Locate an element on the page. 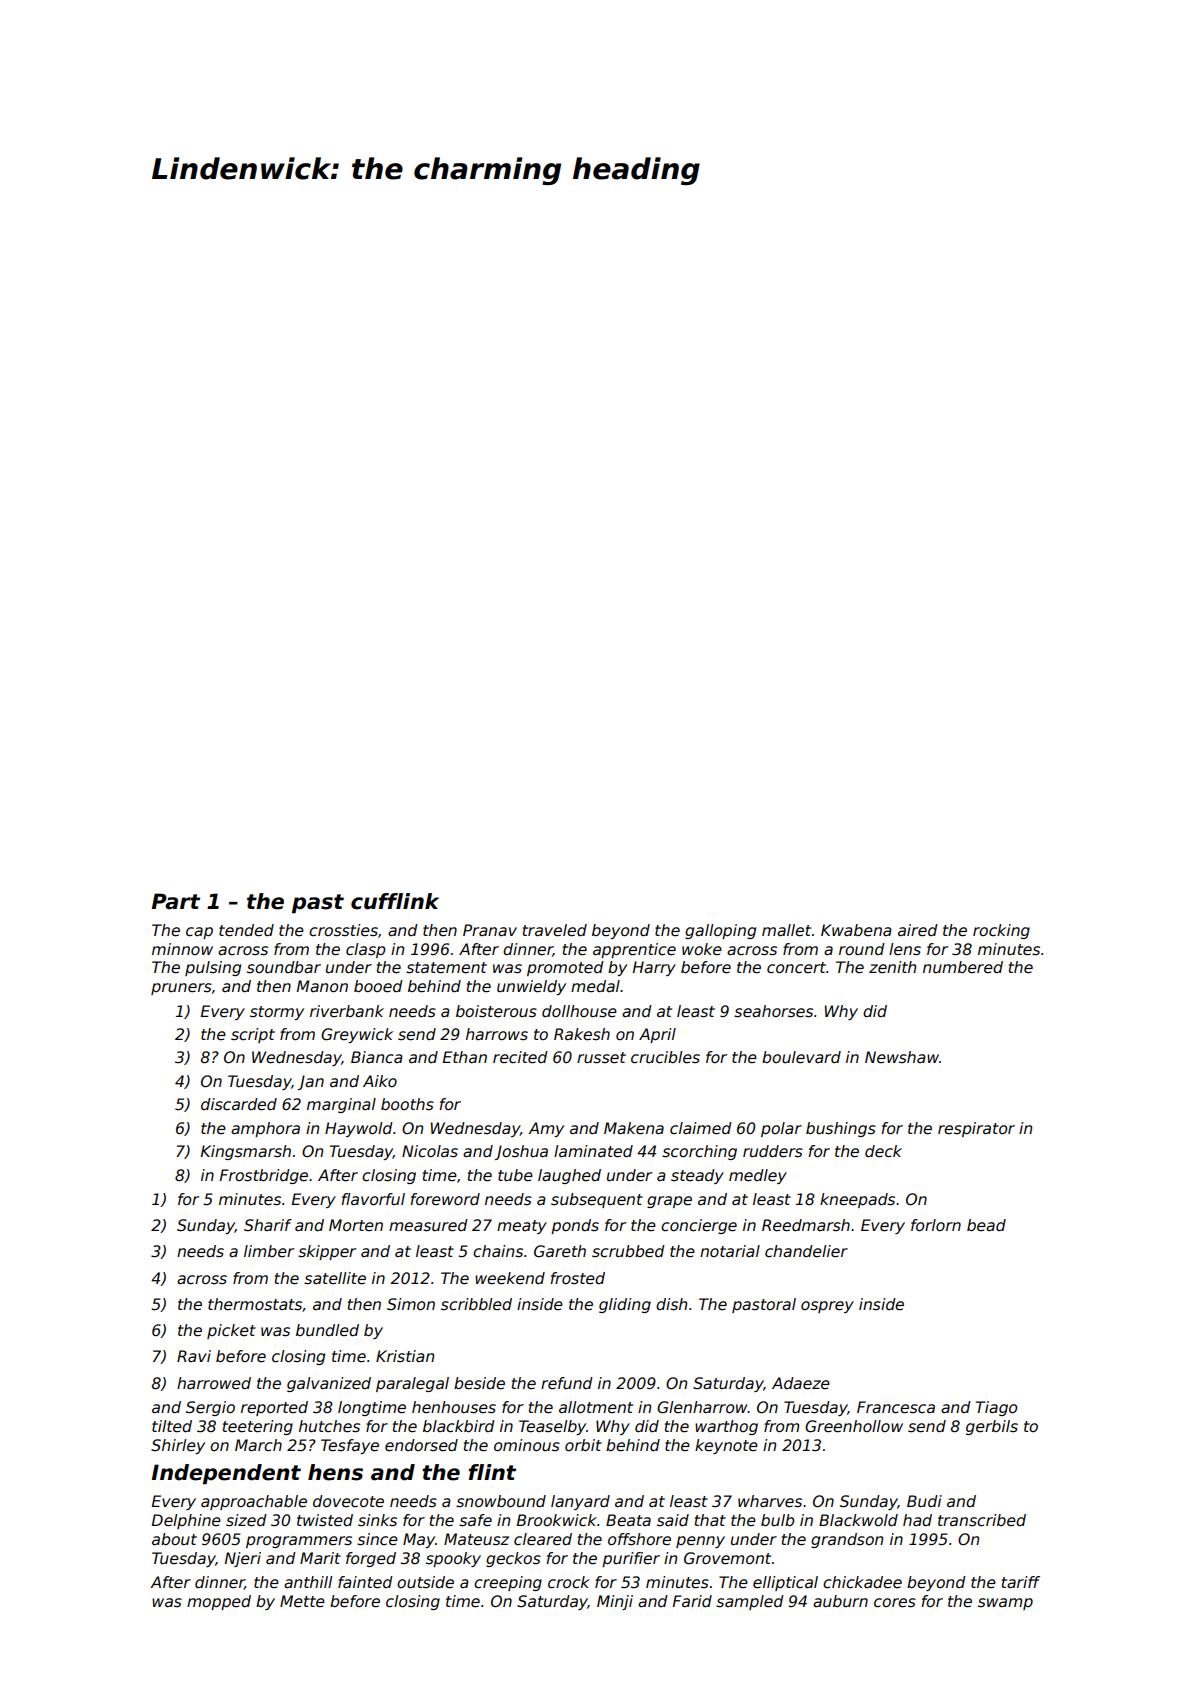  Shirley is located at coordinates (178, 1446).
